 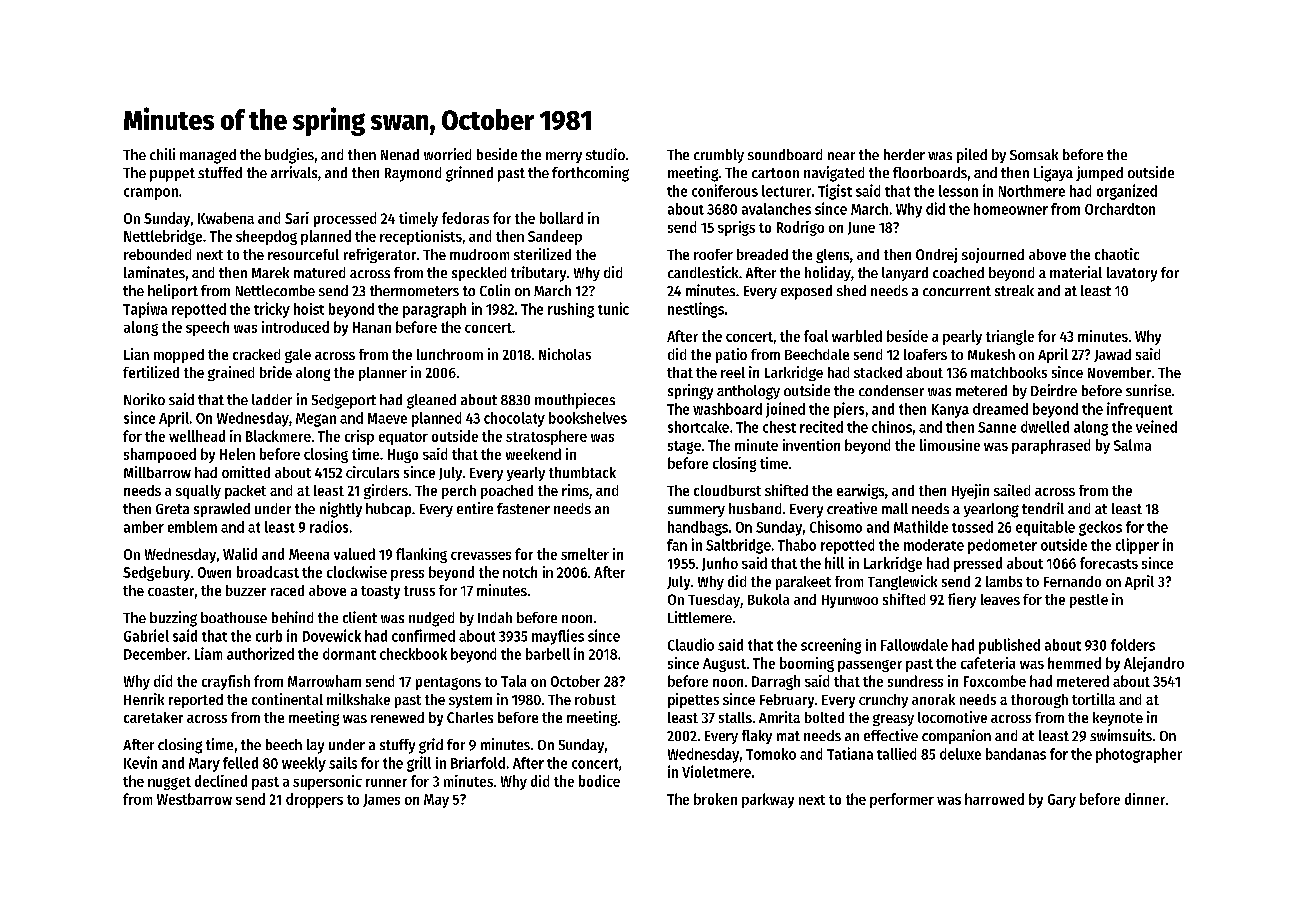 I want to click on screening, so click(x=831, y=646).
